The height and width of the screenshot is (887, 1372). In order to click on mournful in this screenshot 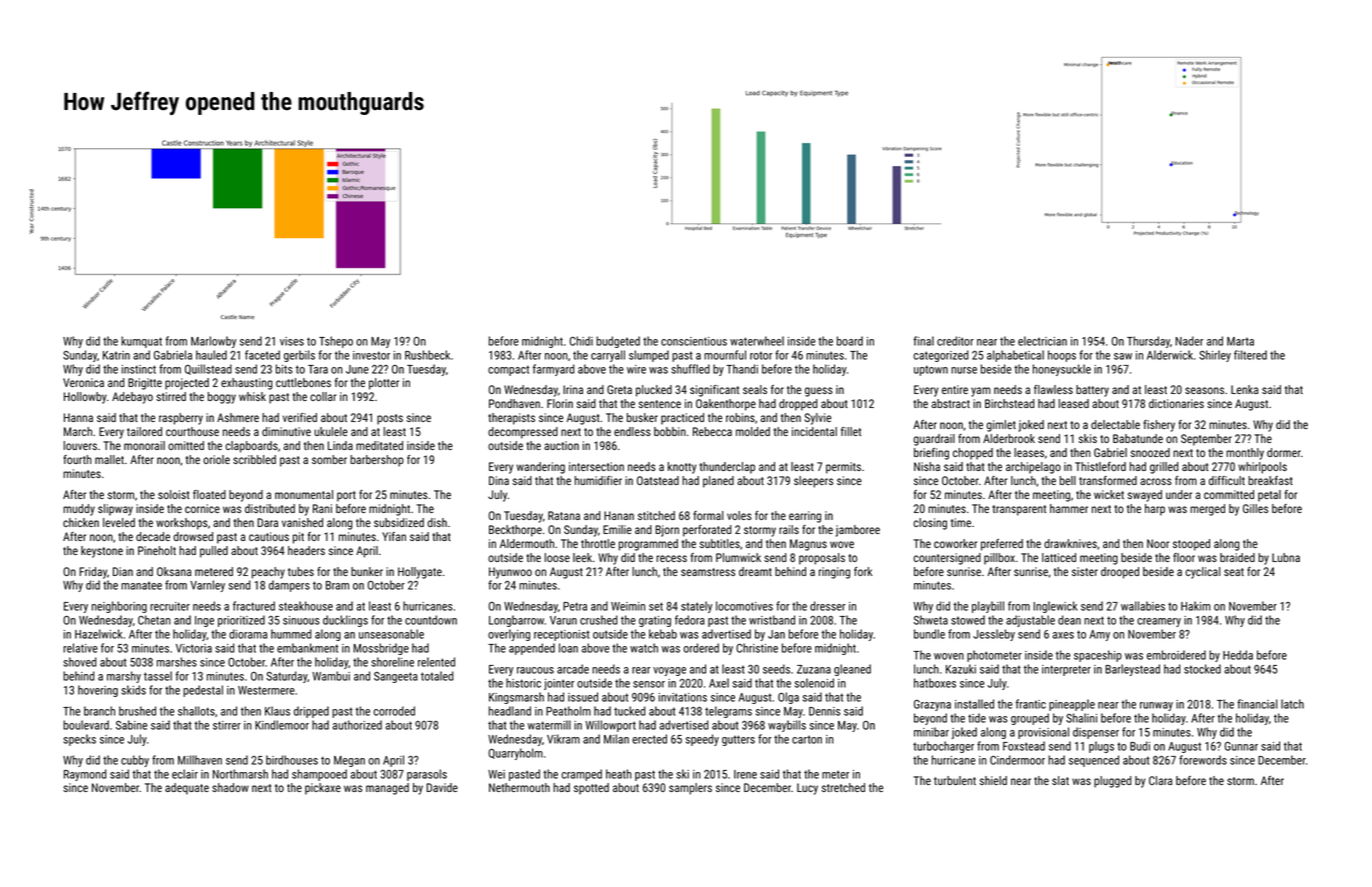, I will do `click(725, 355)`.
